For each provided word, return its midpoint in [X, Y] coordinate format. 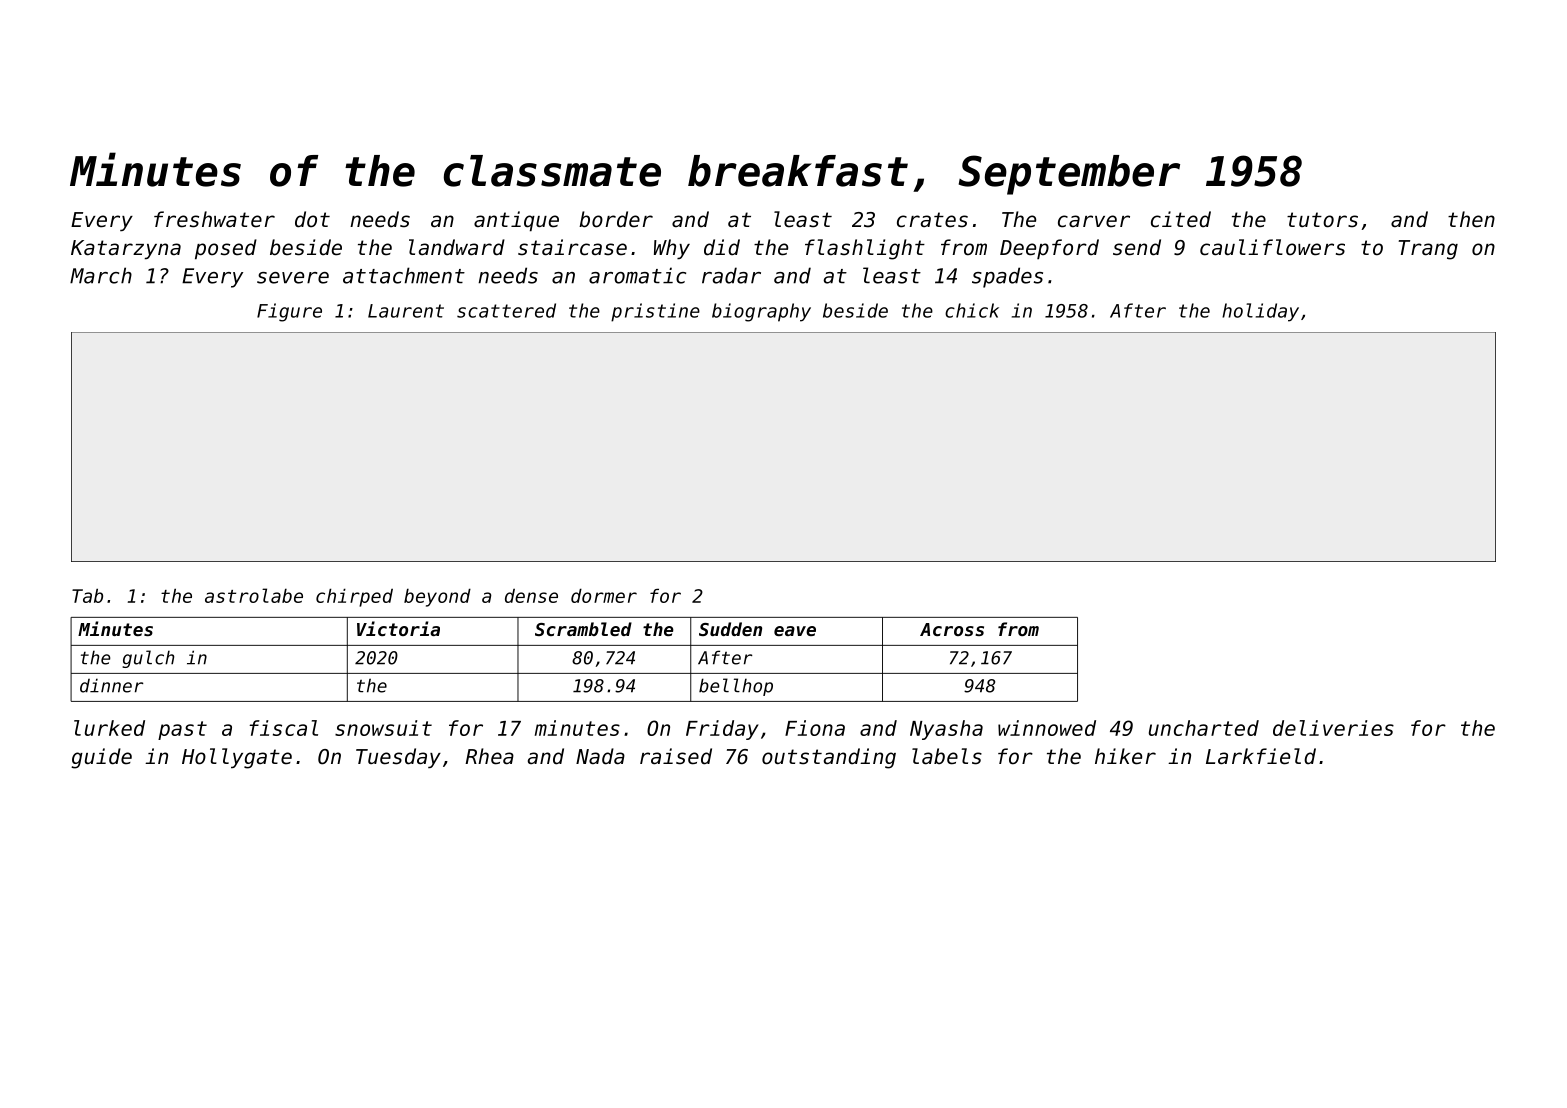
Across [952, 629]
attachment [404, 275]
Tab [87, 595]
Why [672, 249]
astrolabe [254, 595]
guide [101, 758]
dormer [604, 595]
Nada [600, 756]
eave [795, 631]
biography [761, 312]
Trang [1428, 250]
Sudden [730, 629]
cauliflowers [1272, 247]
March [101, 275]
